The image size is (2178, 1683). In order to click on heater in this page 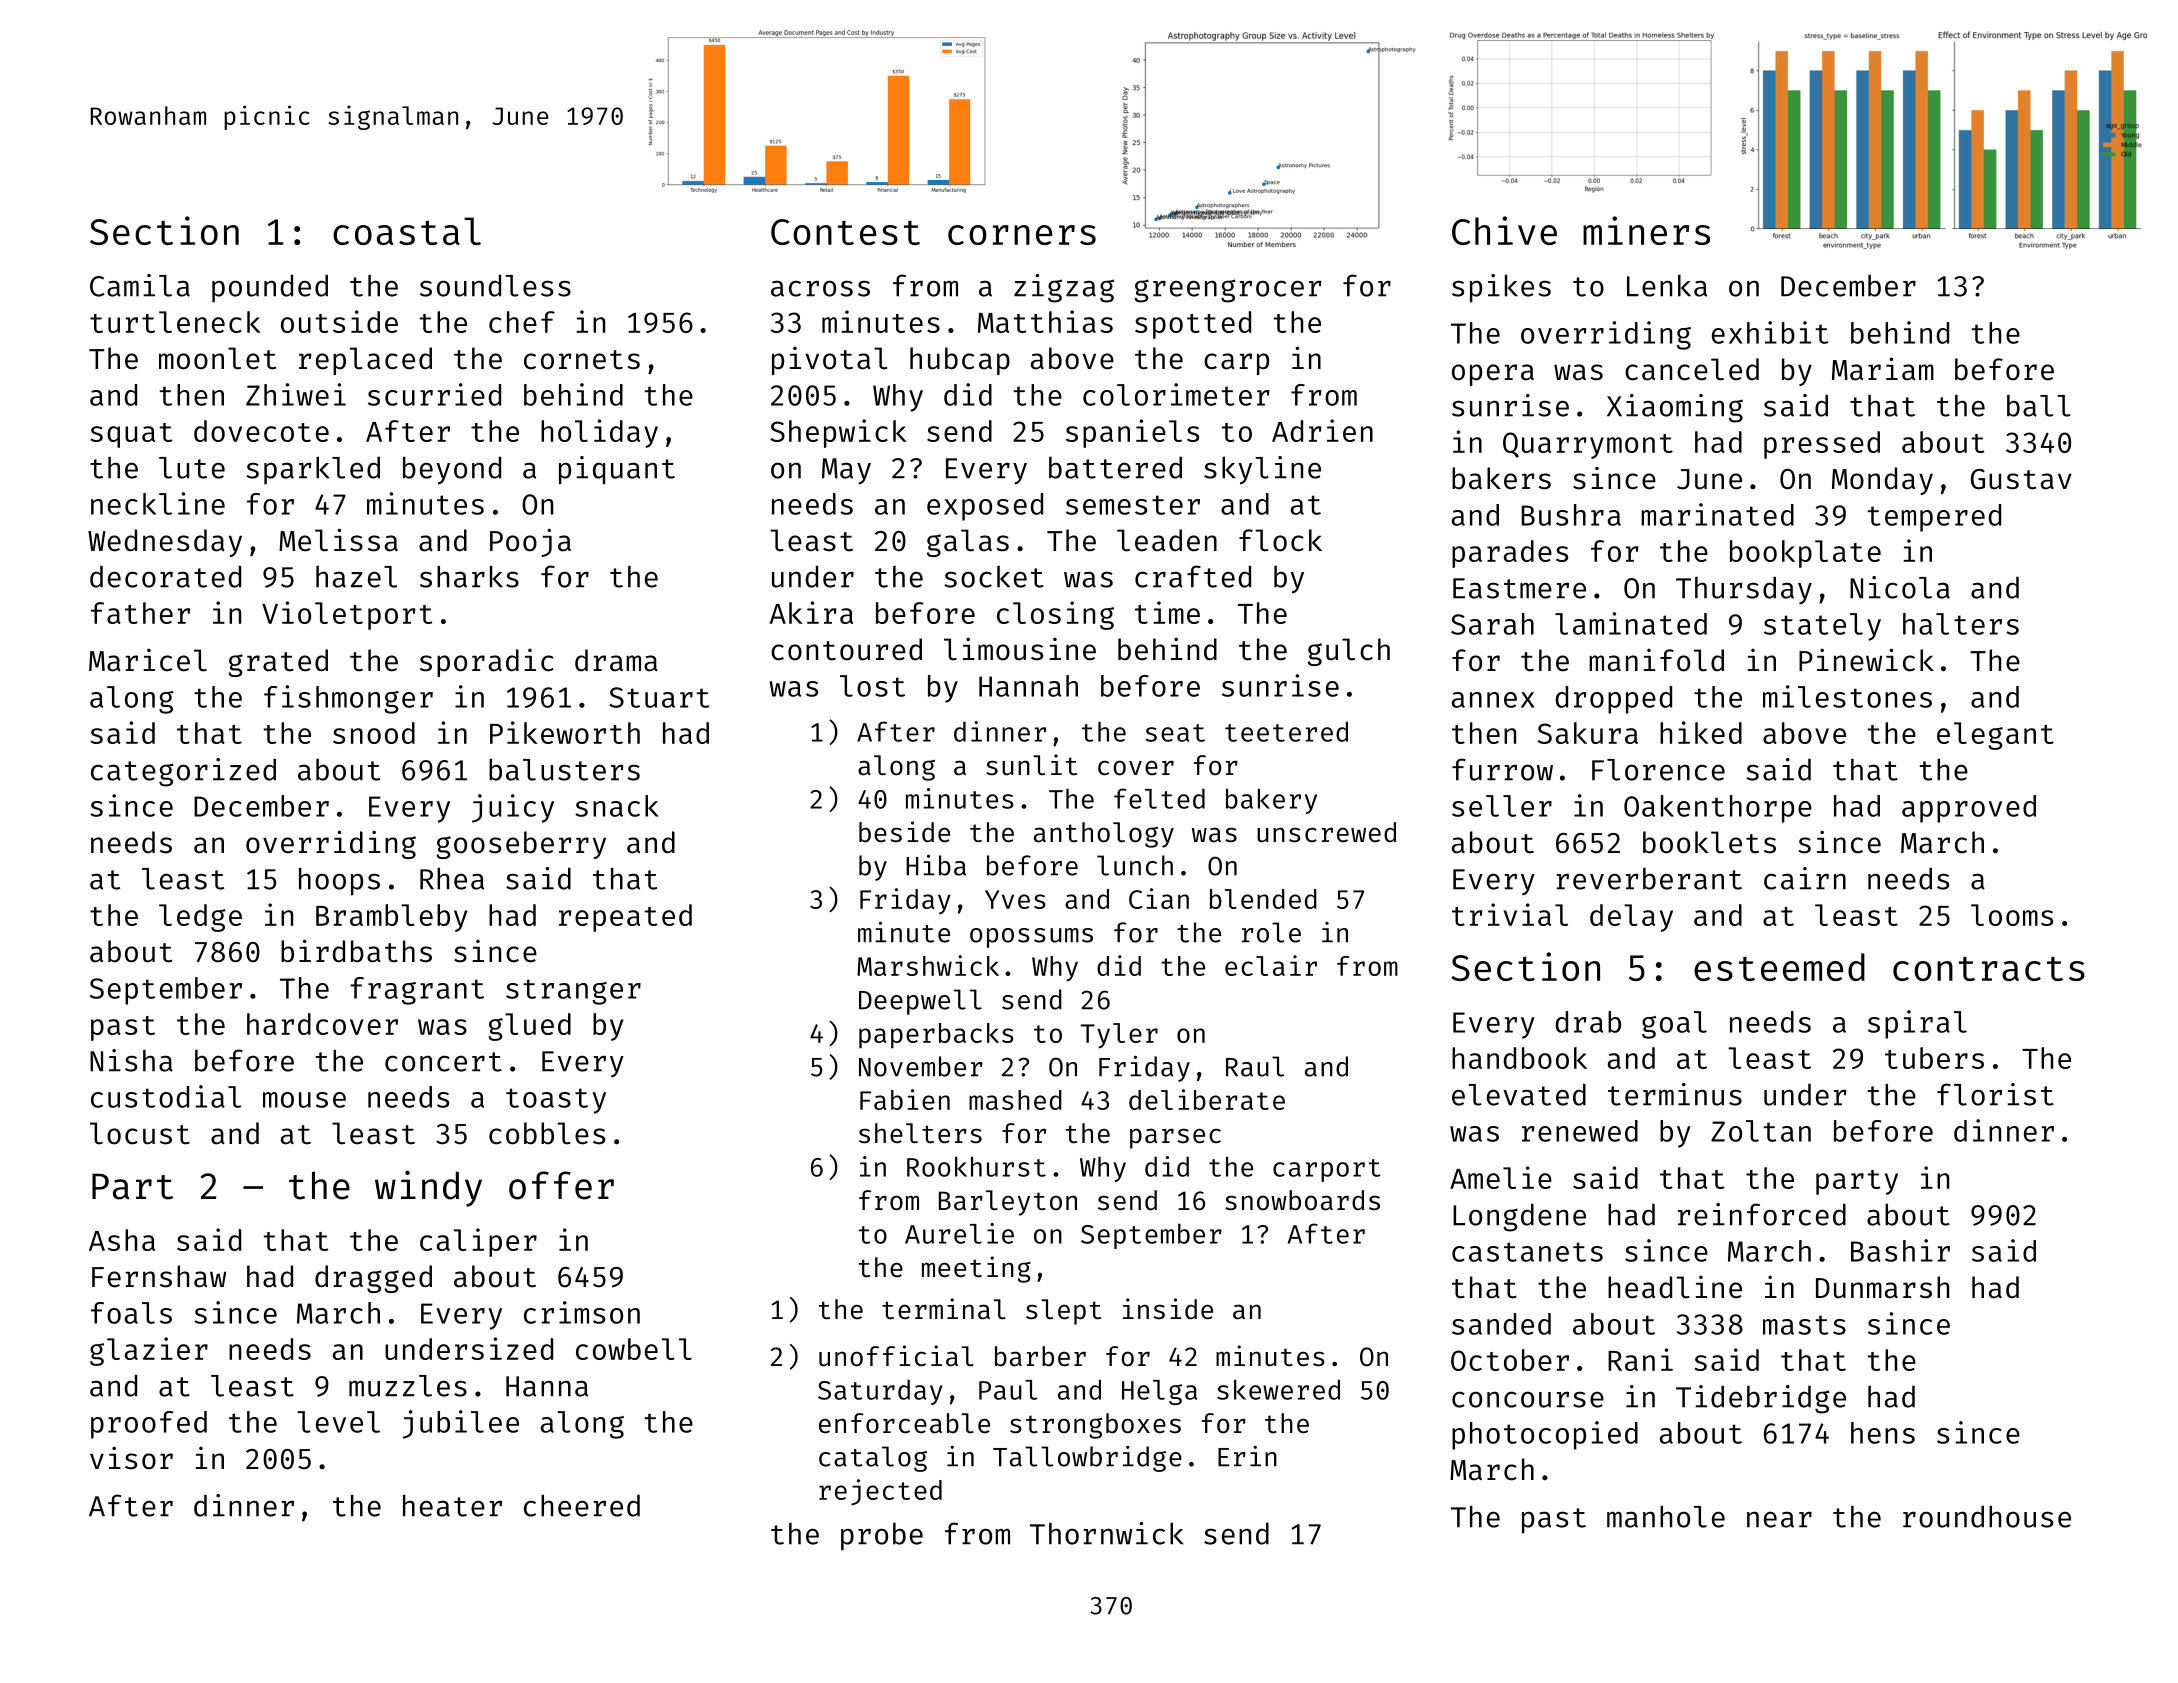, I will do `click(452, 1506)`.
